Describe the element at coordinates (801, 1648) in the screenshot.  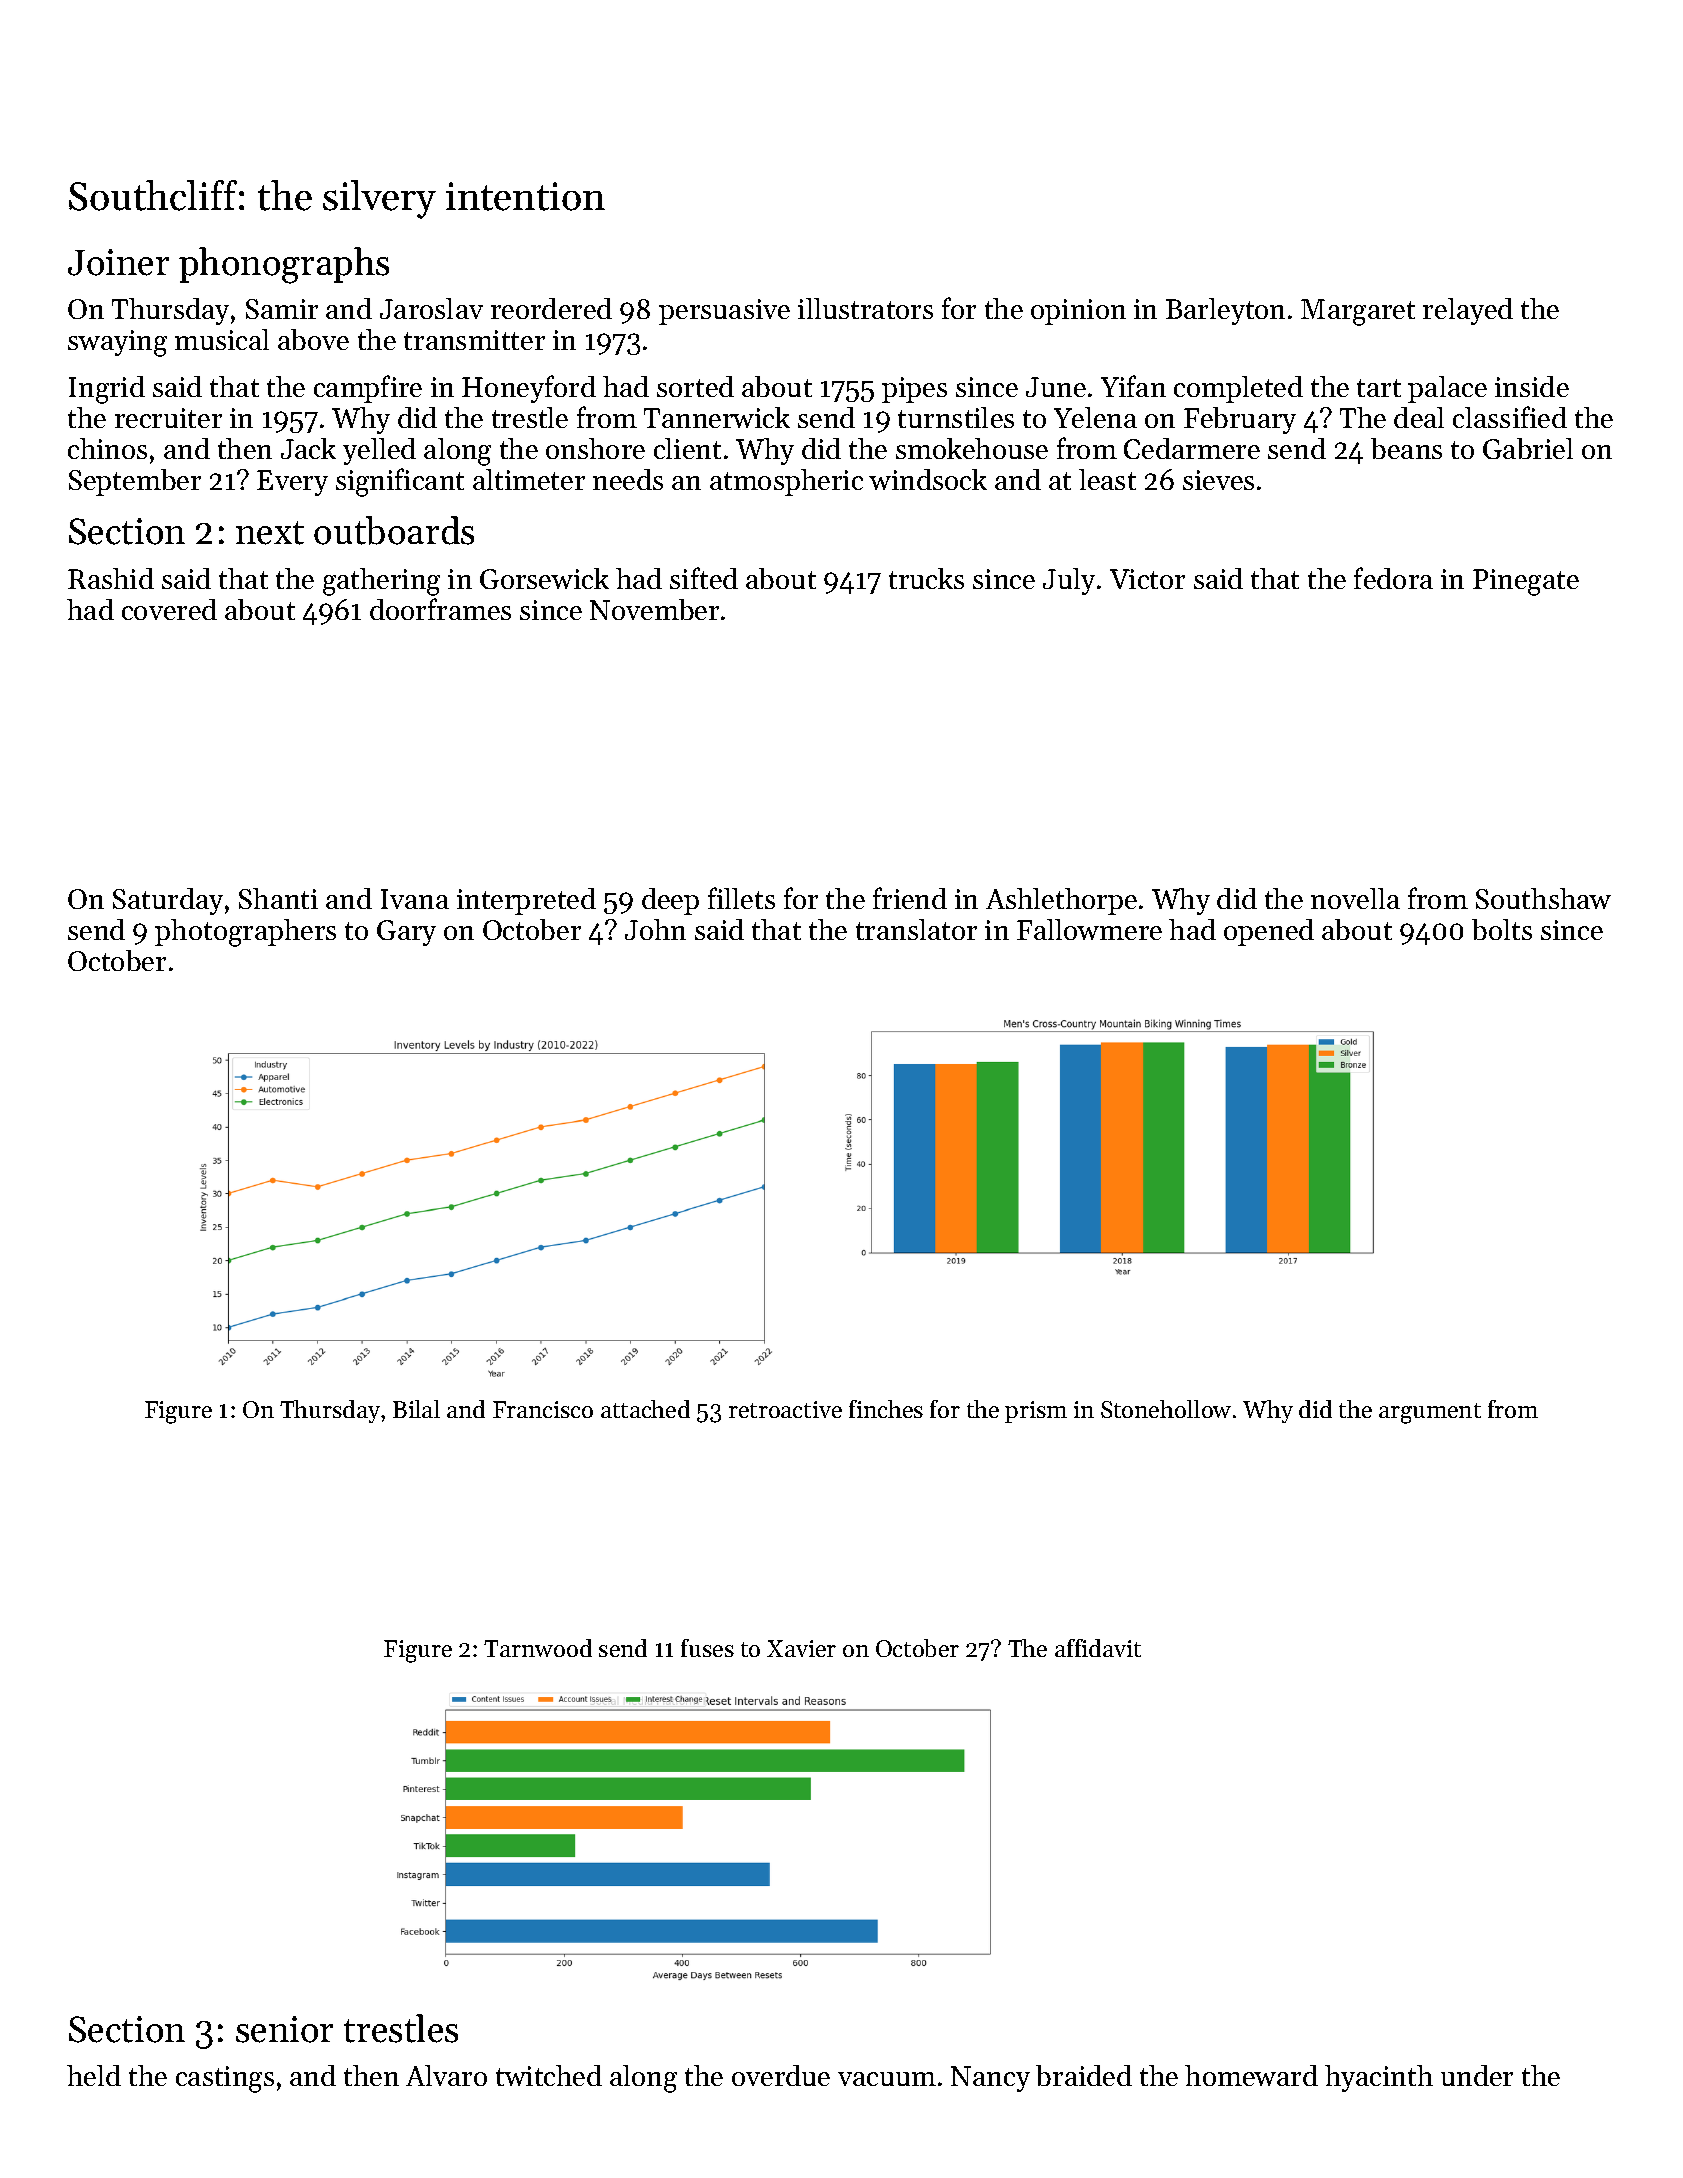
I see `Xavier` at that location.
